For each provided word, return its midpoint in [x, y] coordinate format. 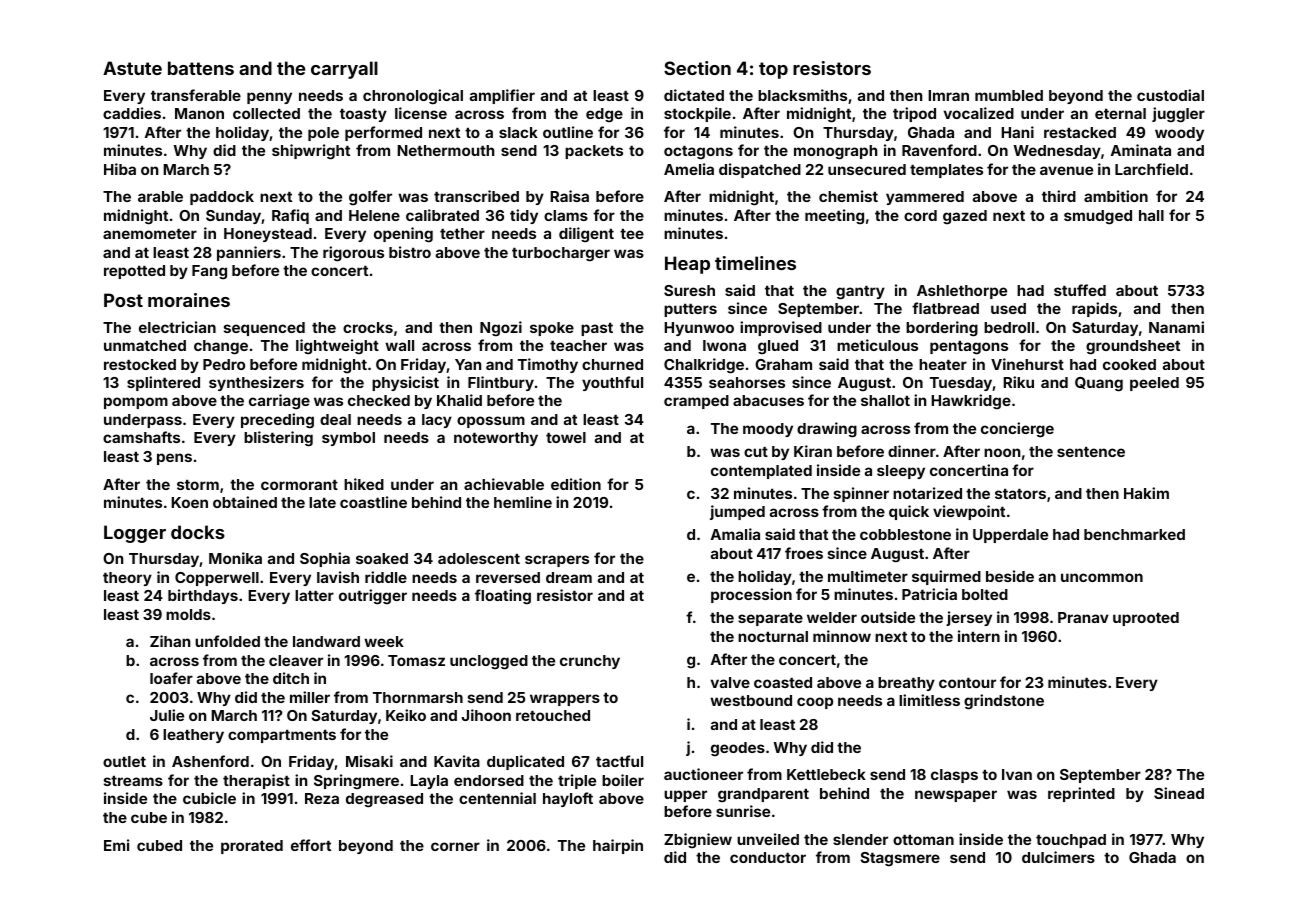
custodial [1170, 95]
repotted [134, 272]
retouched [553, 715]
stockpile [697, 114]
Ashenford [210, 761]
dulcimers [1058, 857]
